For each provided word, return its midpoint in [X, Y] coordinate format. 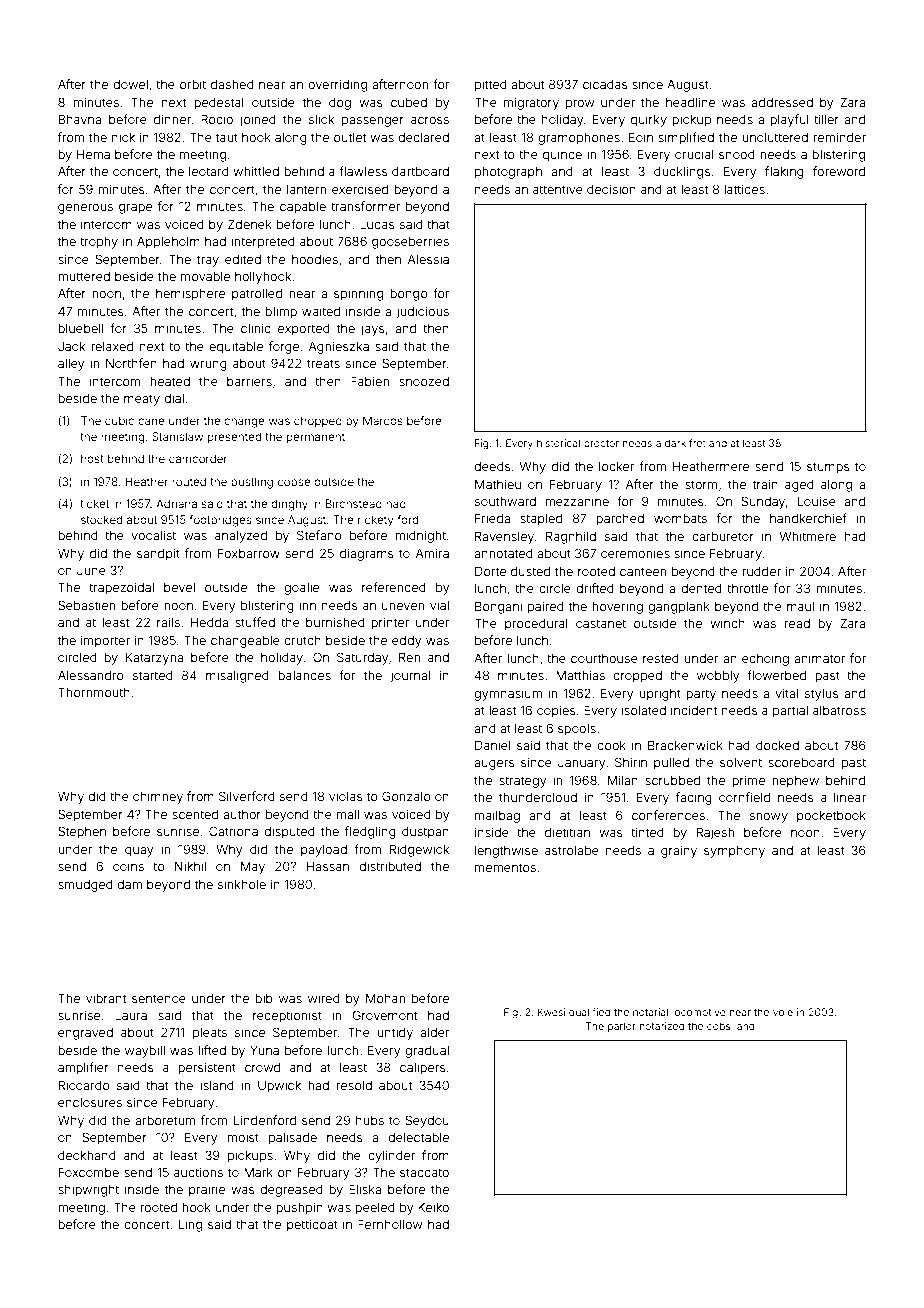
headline [690, 102]
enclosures [90, 1102]
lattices [744, 189]
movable [205, 276]
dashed [232, 84]
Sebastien [86, 605]
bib [264, 998]
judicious [422, 312]
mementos [505, 867]
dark [675, 443]
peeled [375, 1209]
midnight [420, 536]
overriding [337, 85]
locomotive [699, 1012]
